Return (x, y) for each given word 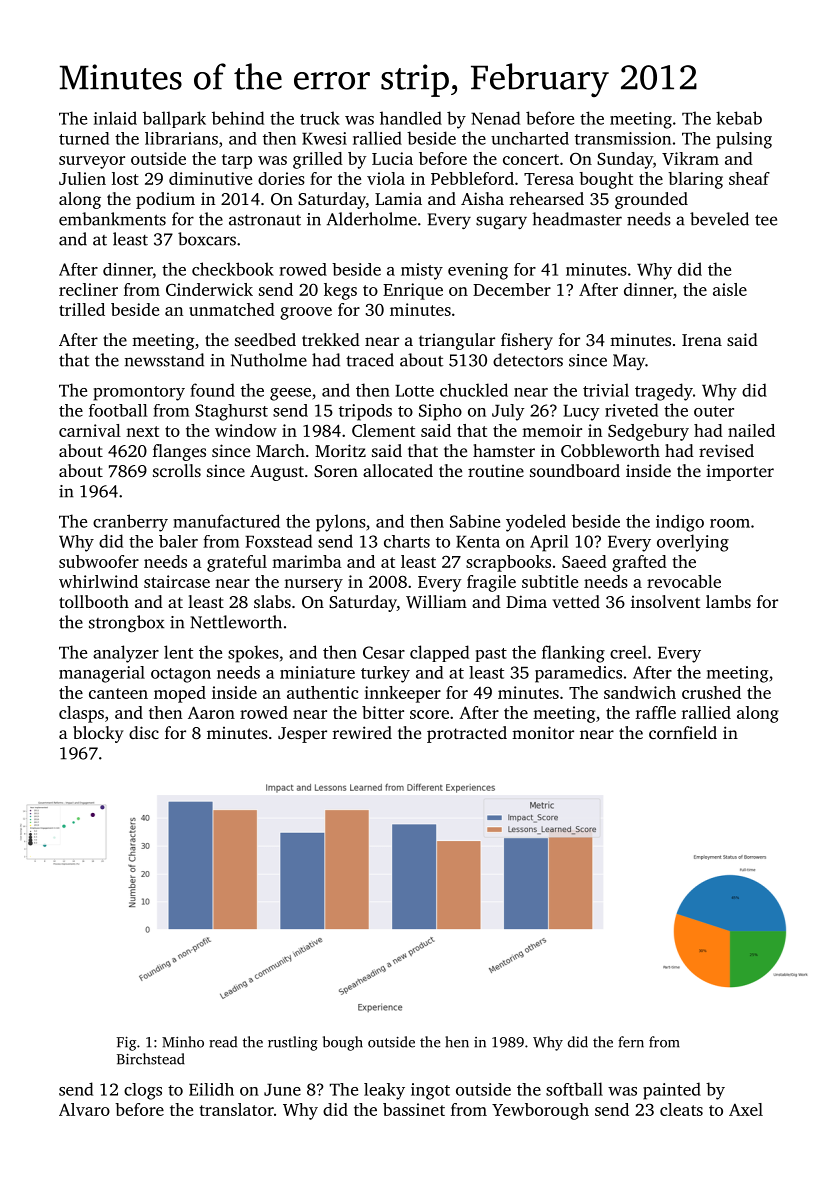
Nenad (495, 118)
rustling (293, 1043)
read (223, 1042)
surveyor (92, 162)
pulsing (744, 140)
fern (631, 1042)
